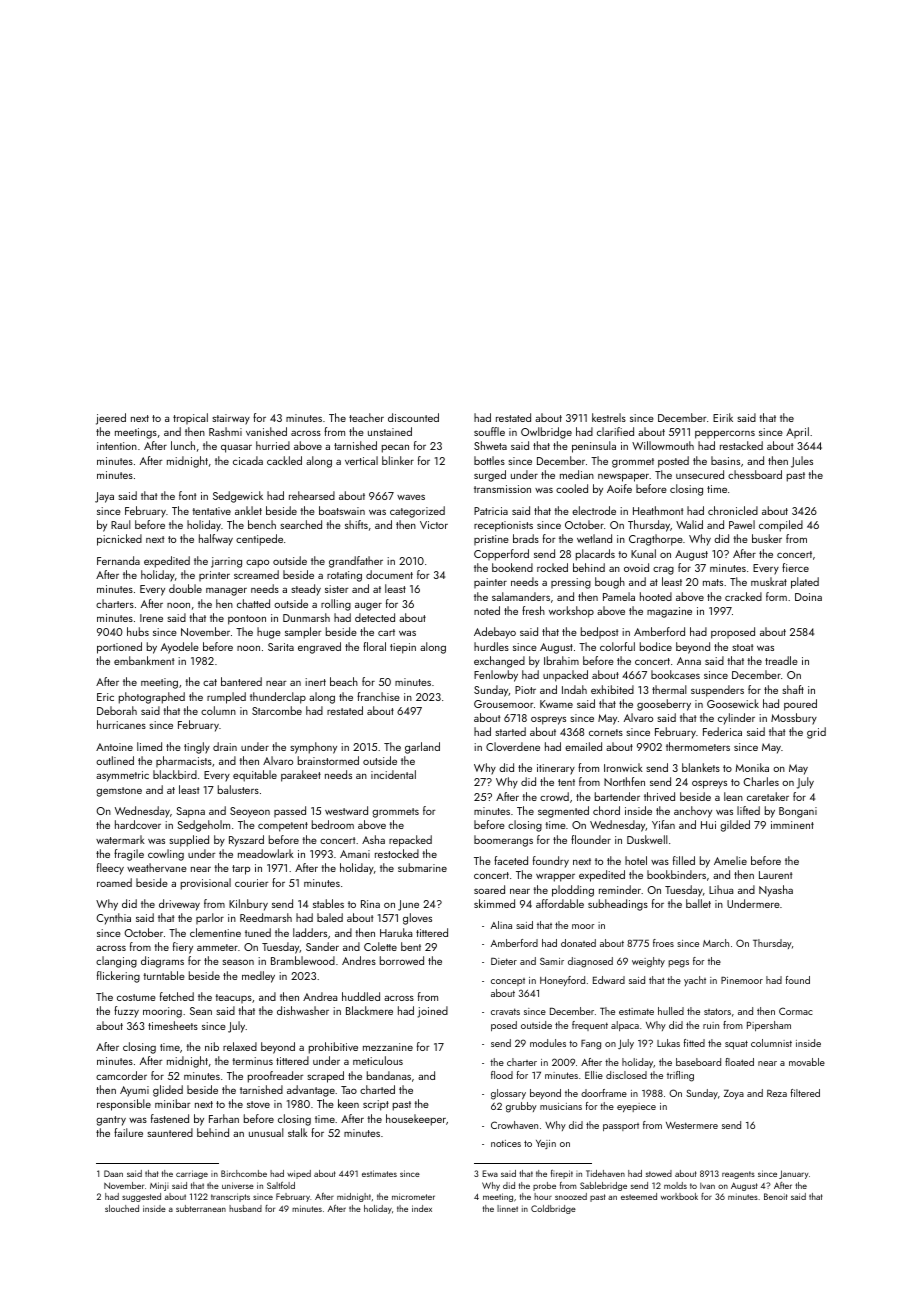 This screenshot has height=1308, width=924. Describe the element at coordinates (716, 943) in the screenshot. I see `March` at that location.
